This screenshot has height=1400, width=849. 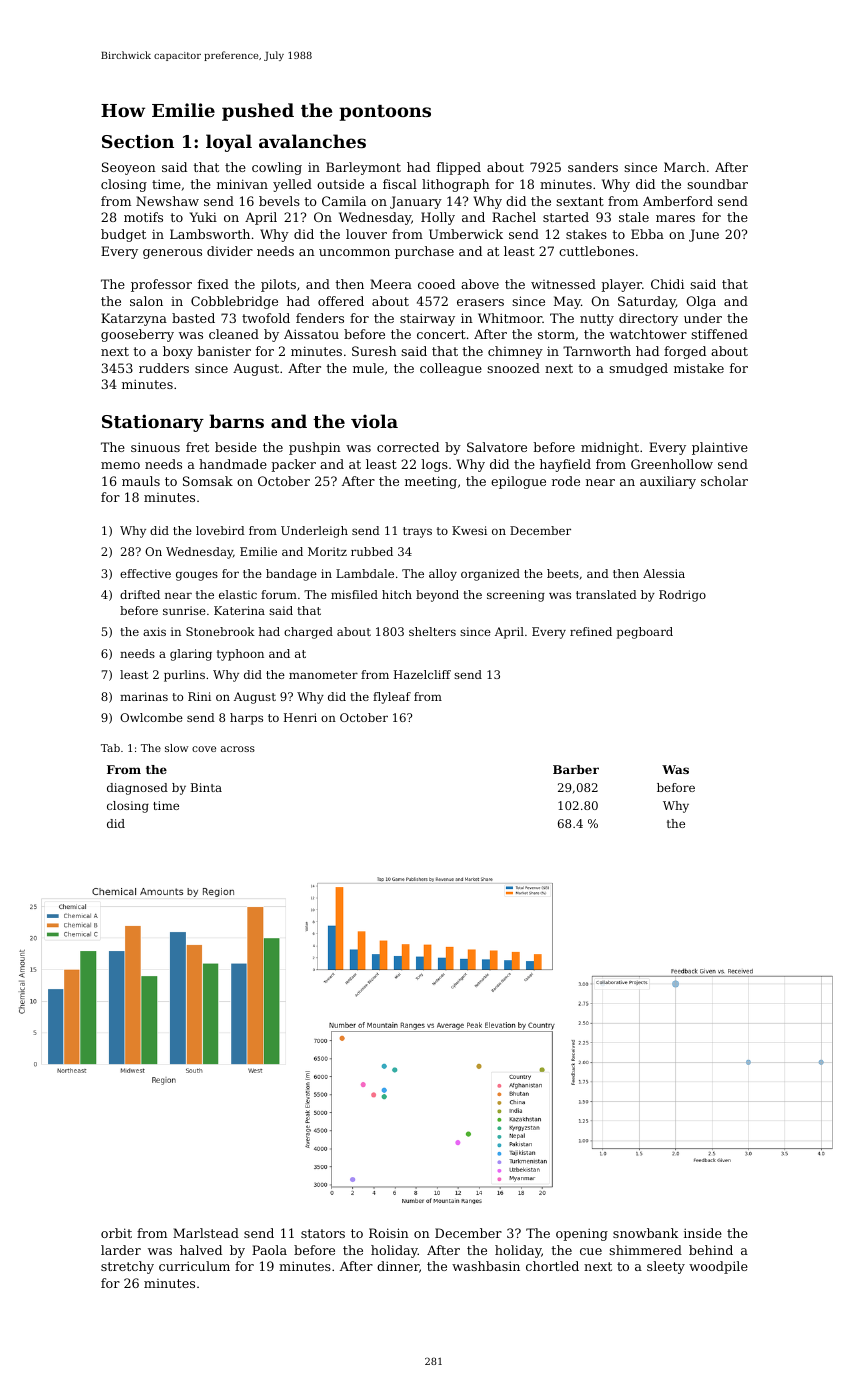 I want to click on gooseberry, so click(x=137, y=335).
